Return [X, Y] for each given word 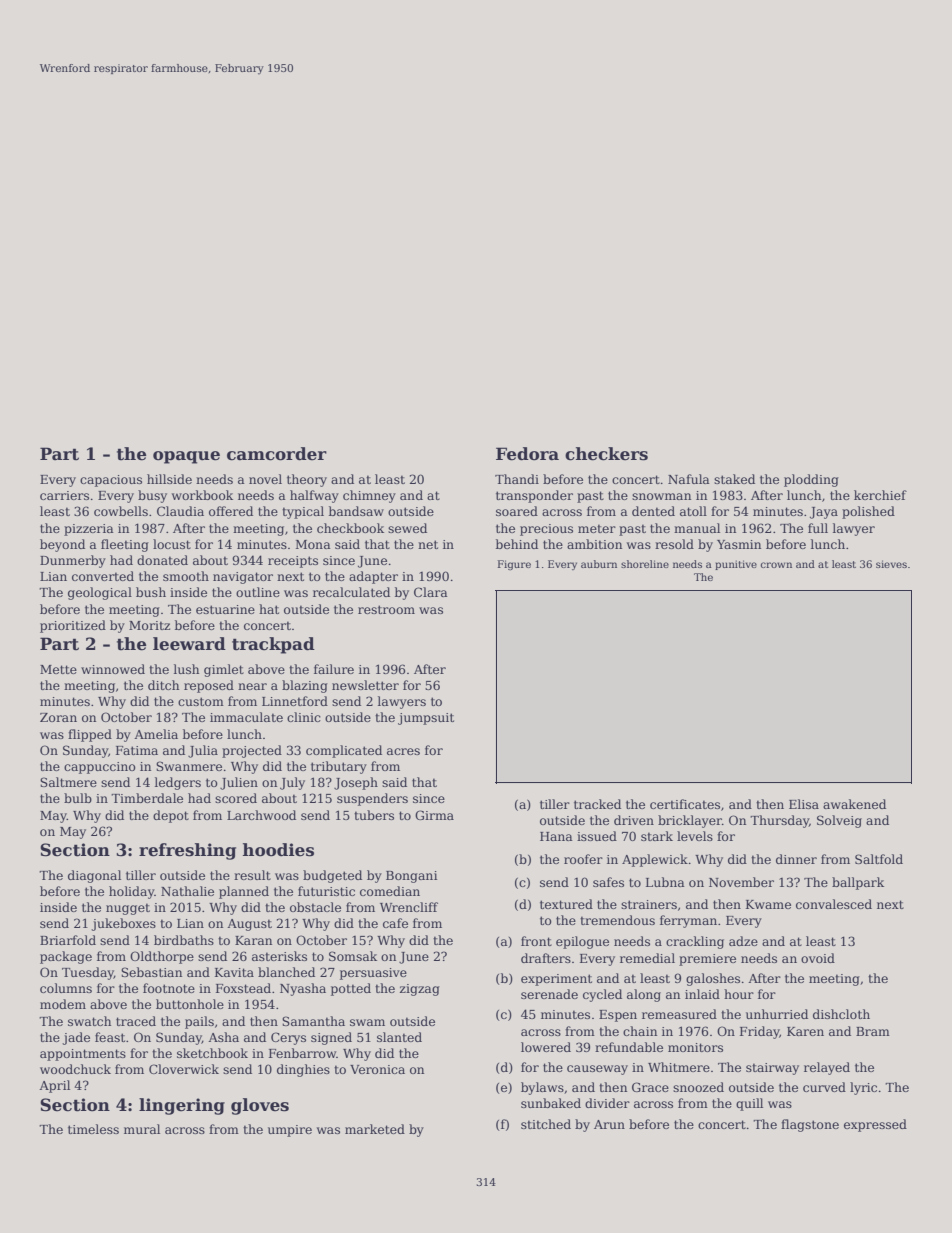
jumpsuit [426, 719]
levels [695, 836]
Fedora [527, 454]
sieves [891, 564]
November [741, 882]
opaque [186, 457]
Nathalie [187, 891]
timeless [93, 1129]
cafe [395, 923]
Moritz [149, 625]
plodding [811, 480]
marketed [375, 1129]
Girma [434, 815]
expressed [875, 1125]
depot [171, 816]
